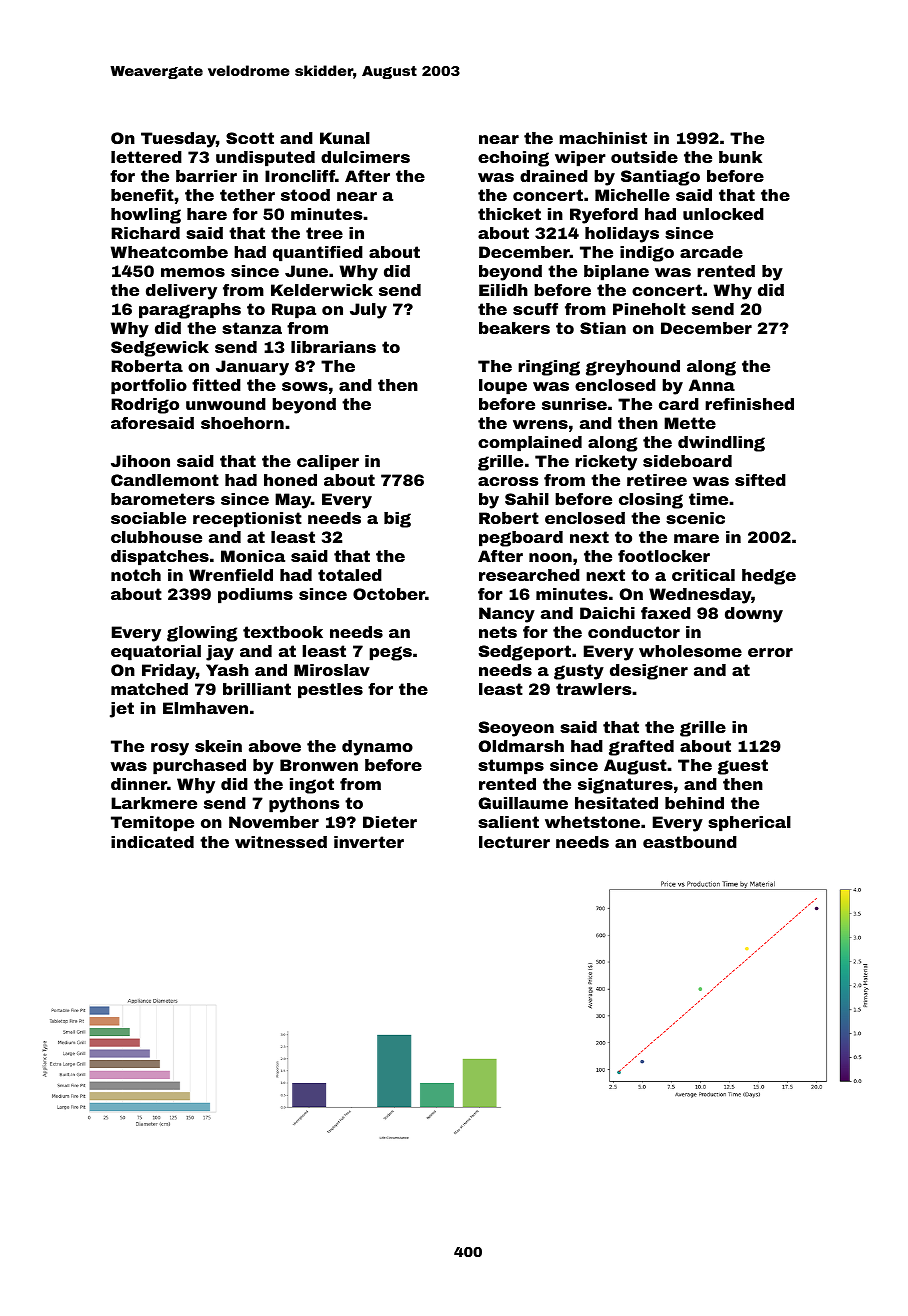 The image size is (908, 1316). I want to click on witnessed, so click(281, 842).
